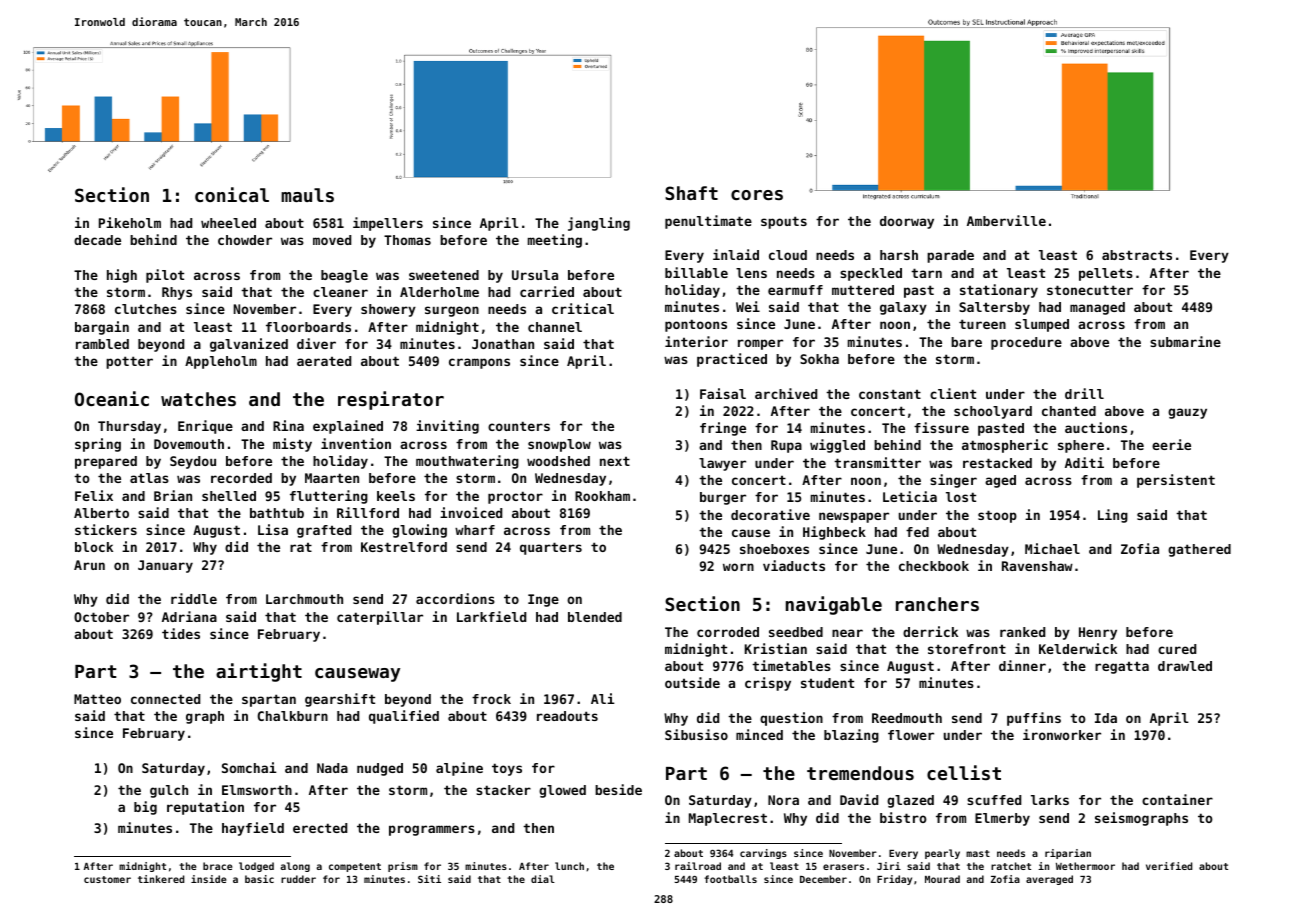  What do you see at coordinates (783, 800) in the screenshot?
I see `Nora` at bounding box center [783, 800].
